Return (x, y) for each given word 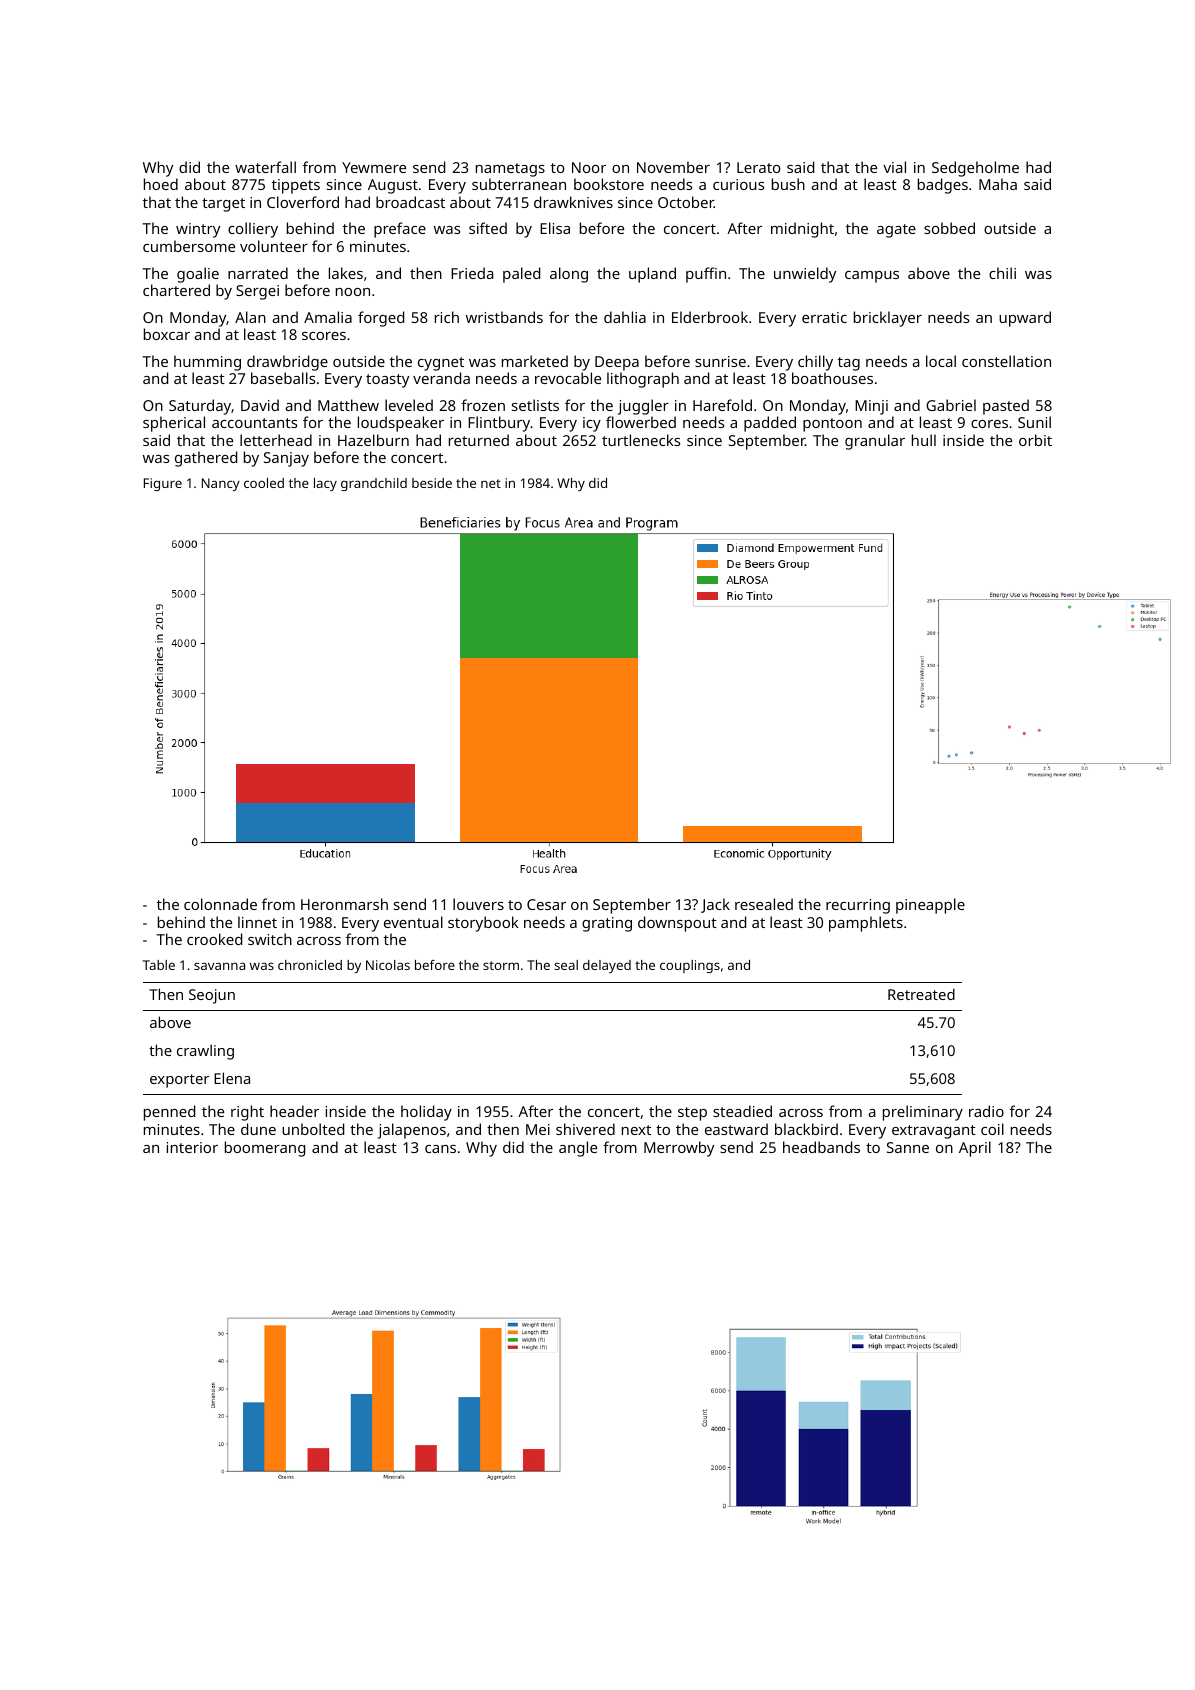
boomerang (265, 1149)
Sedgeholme (975, 169)
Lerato (759, 167)
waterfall (265, 167)
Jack (715, 905)
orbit (1035, 440)
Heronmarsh (344, 904)
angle (578, 1149)
